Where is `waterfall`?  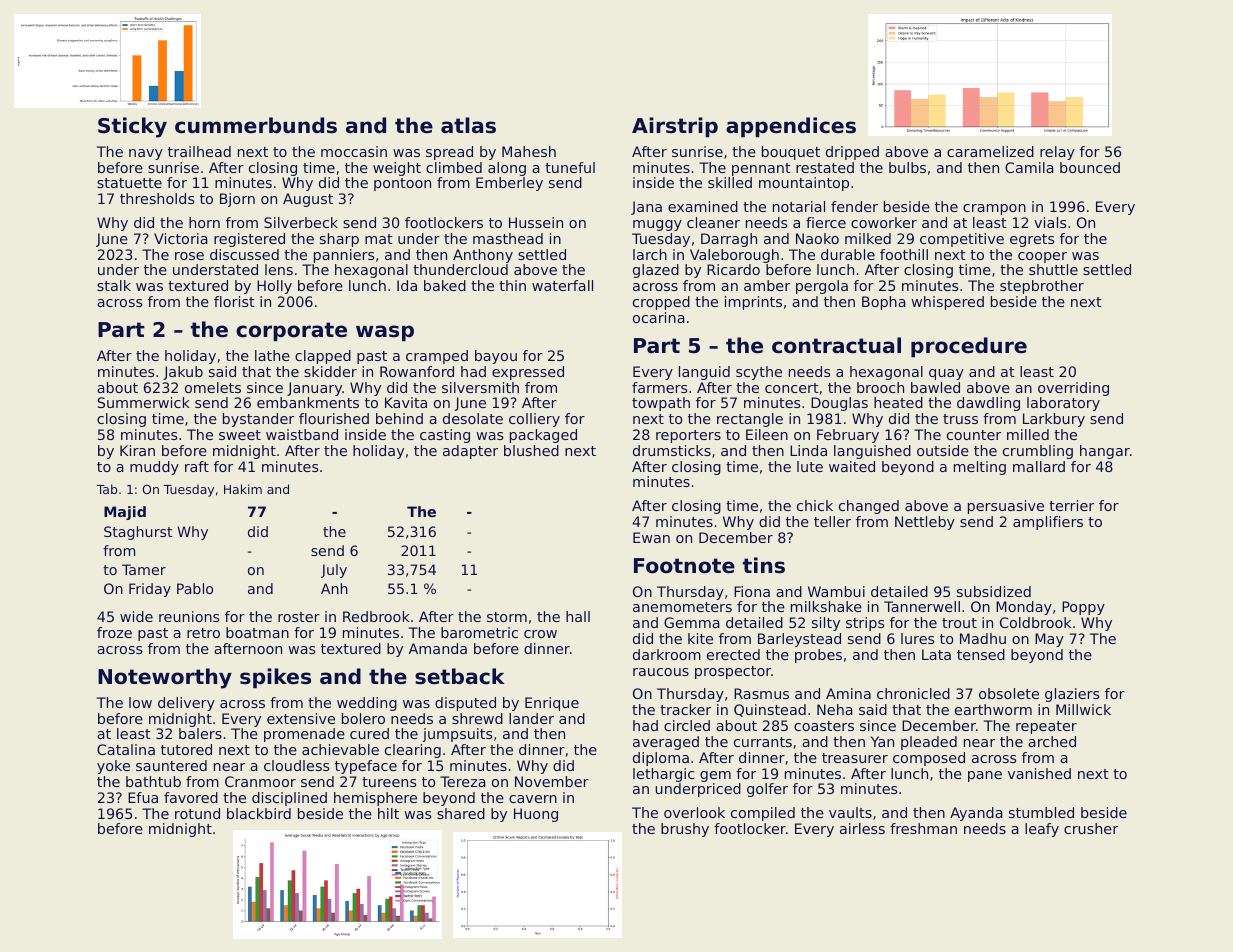 waterfall is located at coordinates (562, 285).
